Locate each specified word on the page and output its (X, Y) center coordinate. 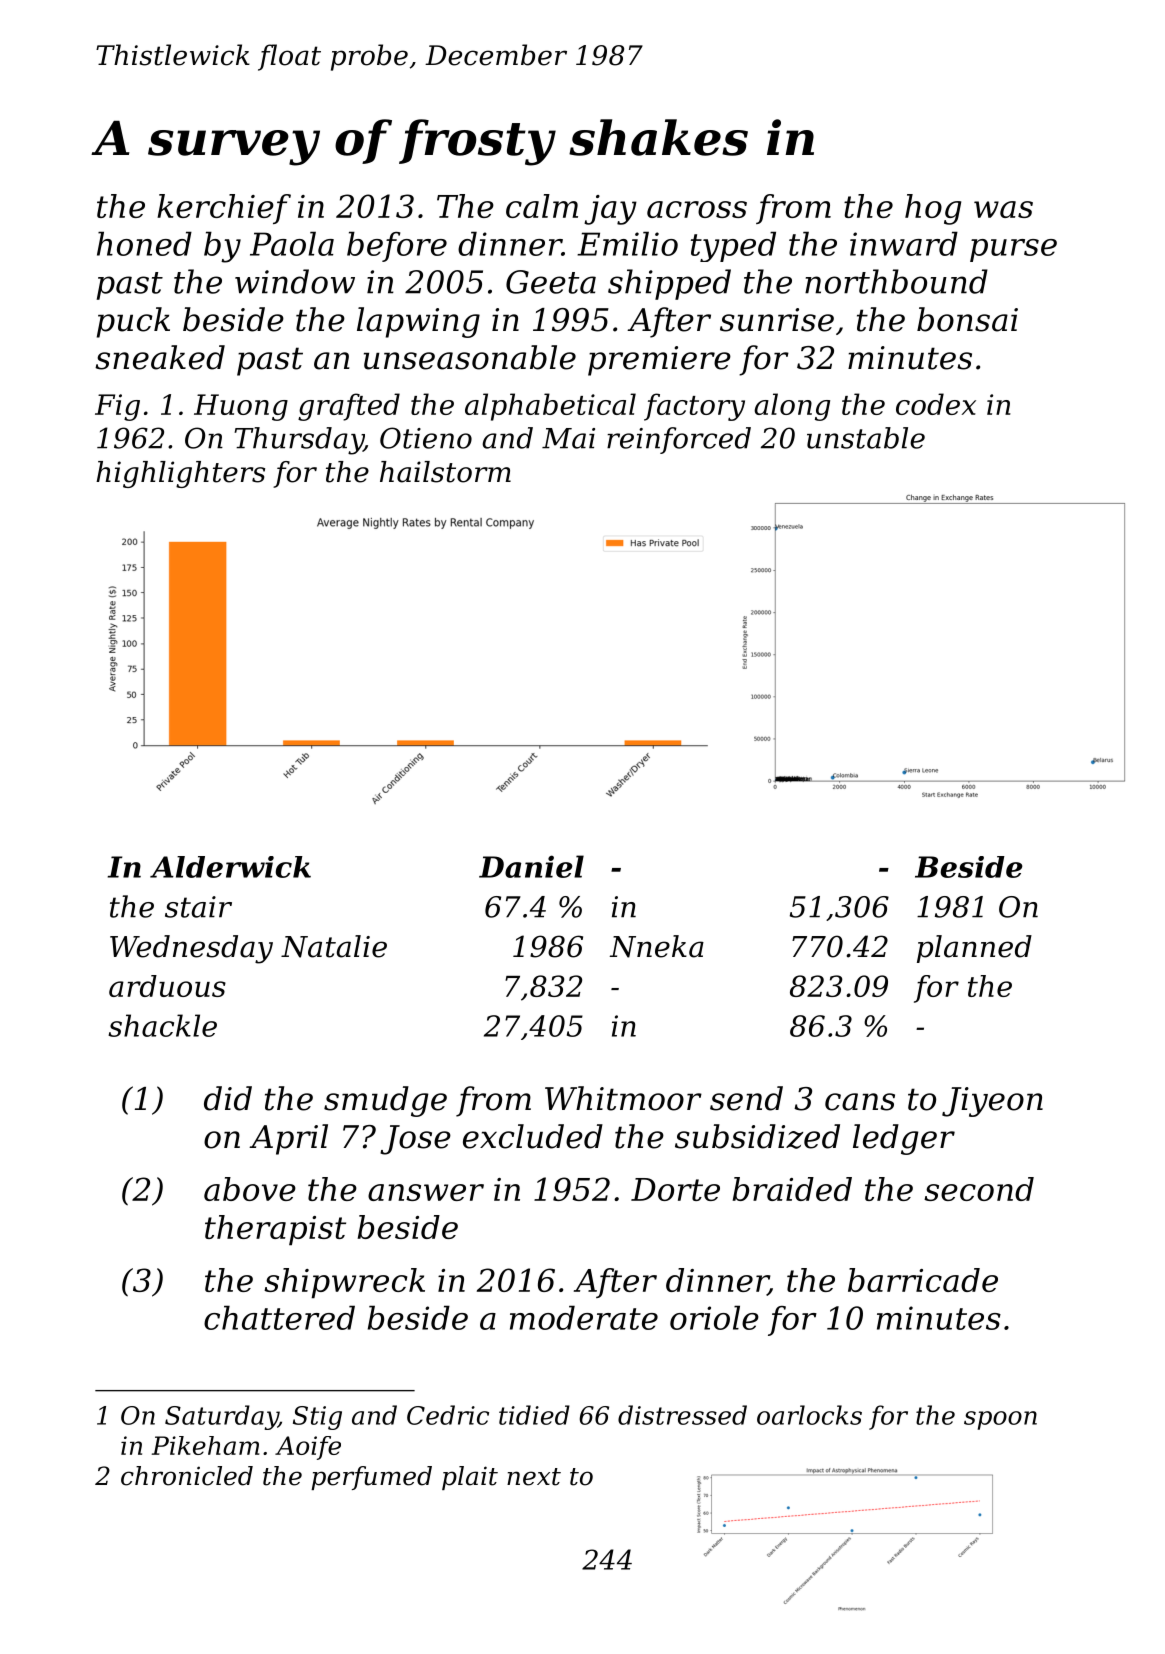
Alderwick (230, 867)
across (697, 209)
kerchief (224, 209)
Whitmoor (623, 1098)
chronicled (187, 1476)
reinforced (679, 440)
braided (792, 1189)
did (228, 1098)
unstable (866, 438)
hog (933, 209)
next (534, 1477)
